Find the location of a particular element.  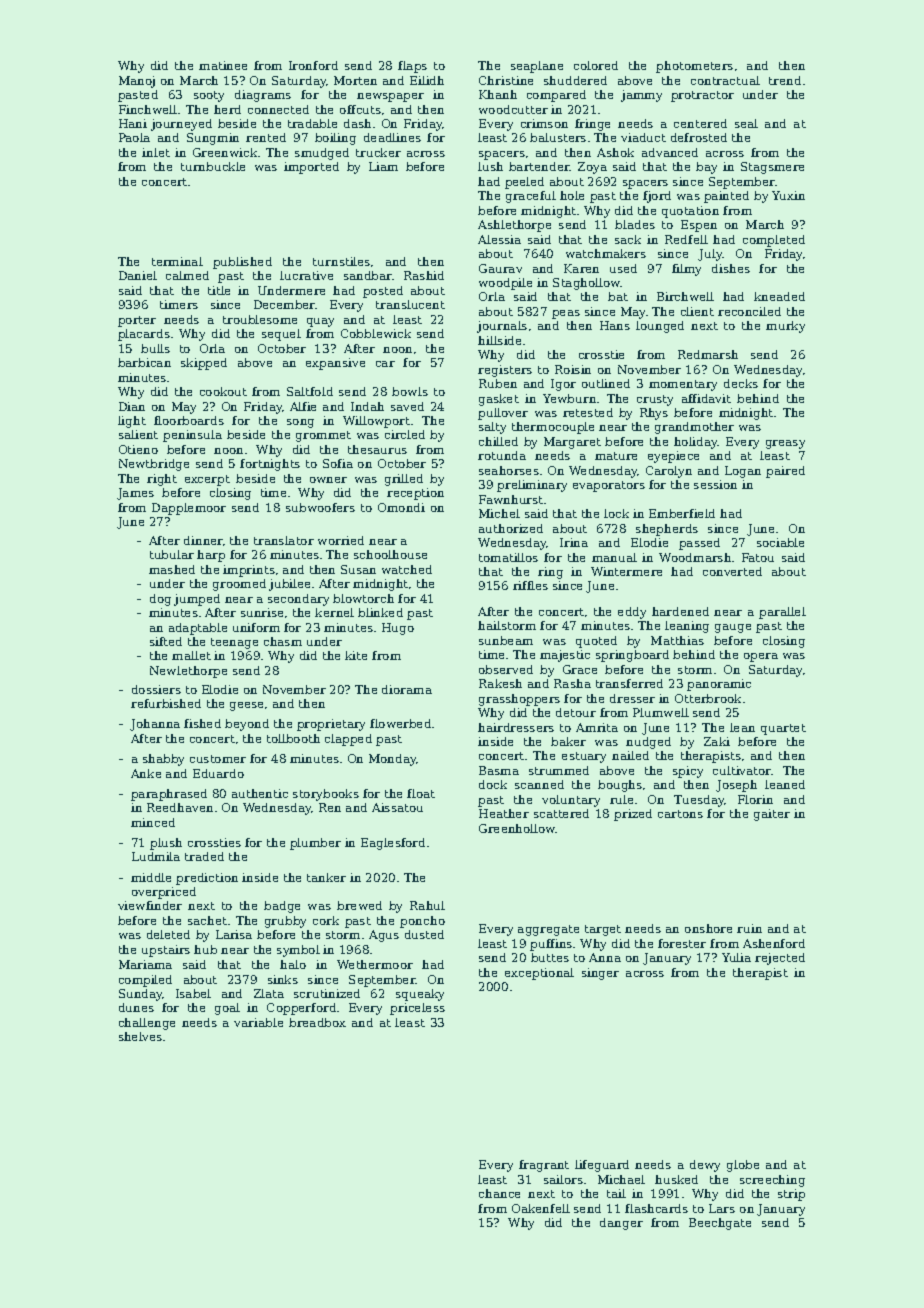

preliminary is located at coordinates (532, 486).
